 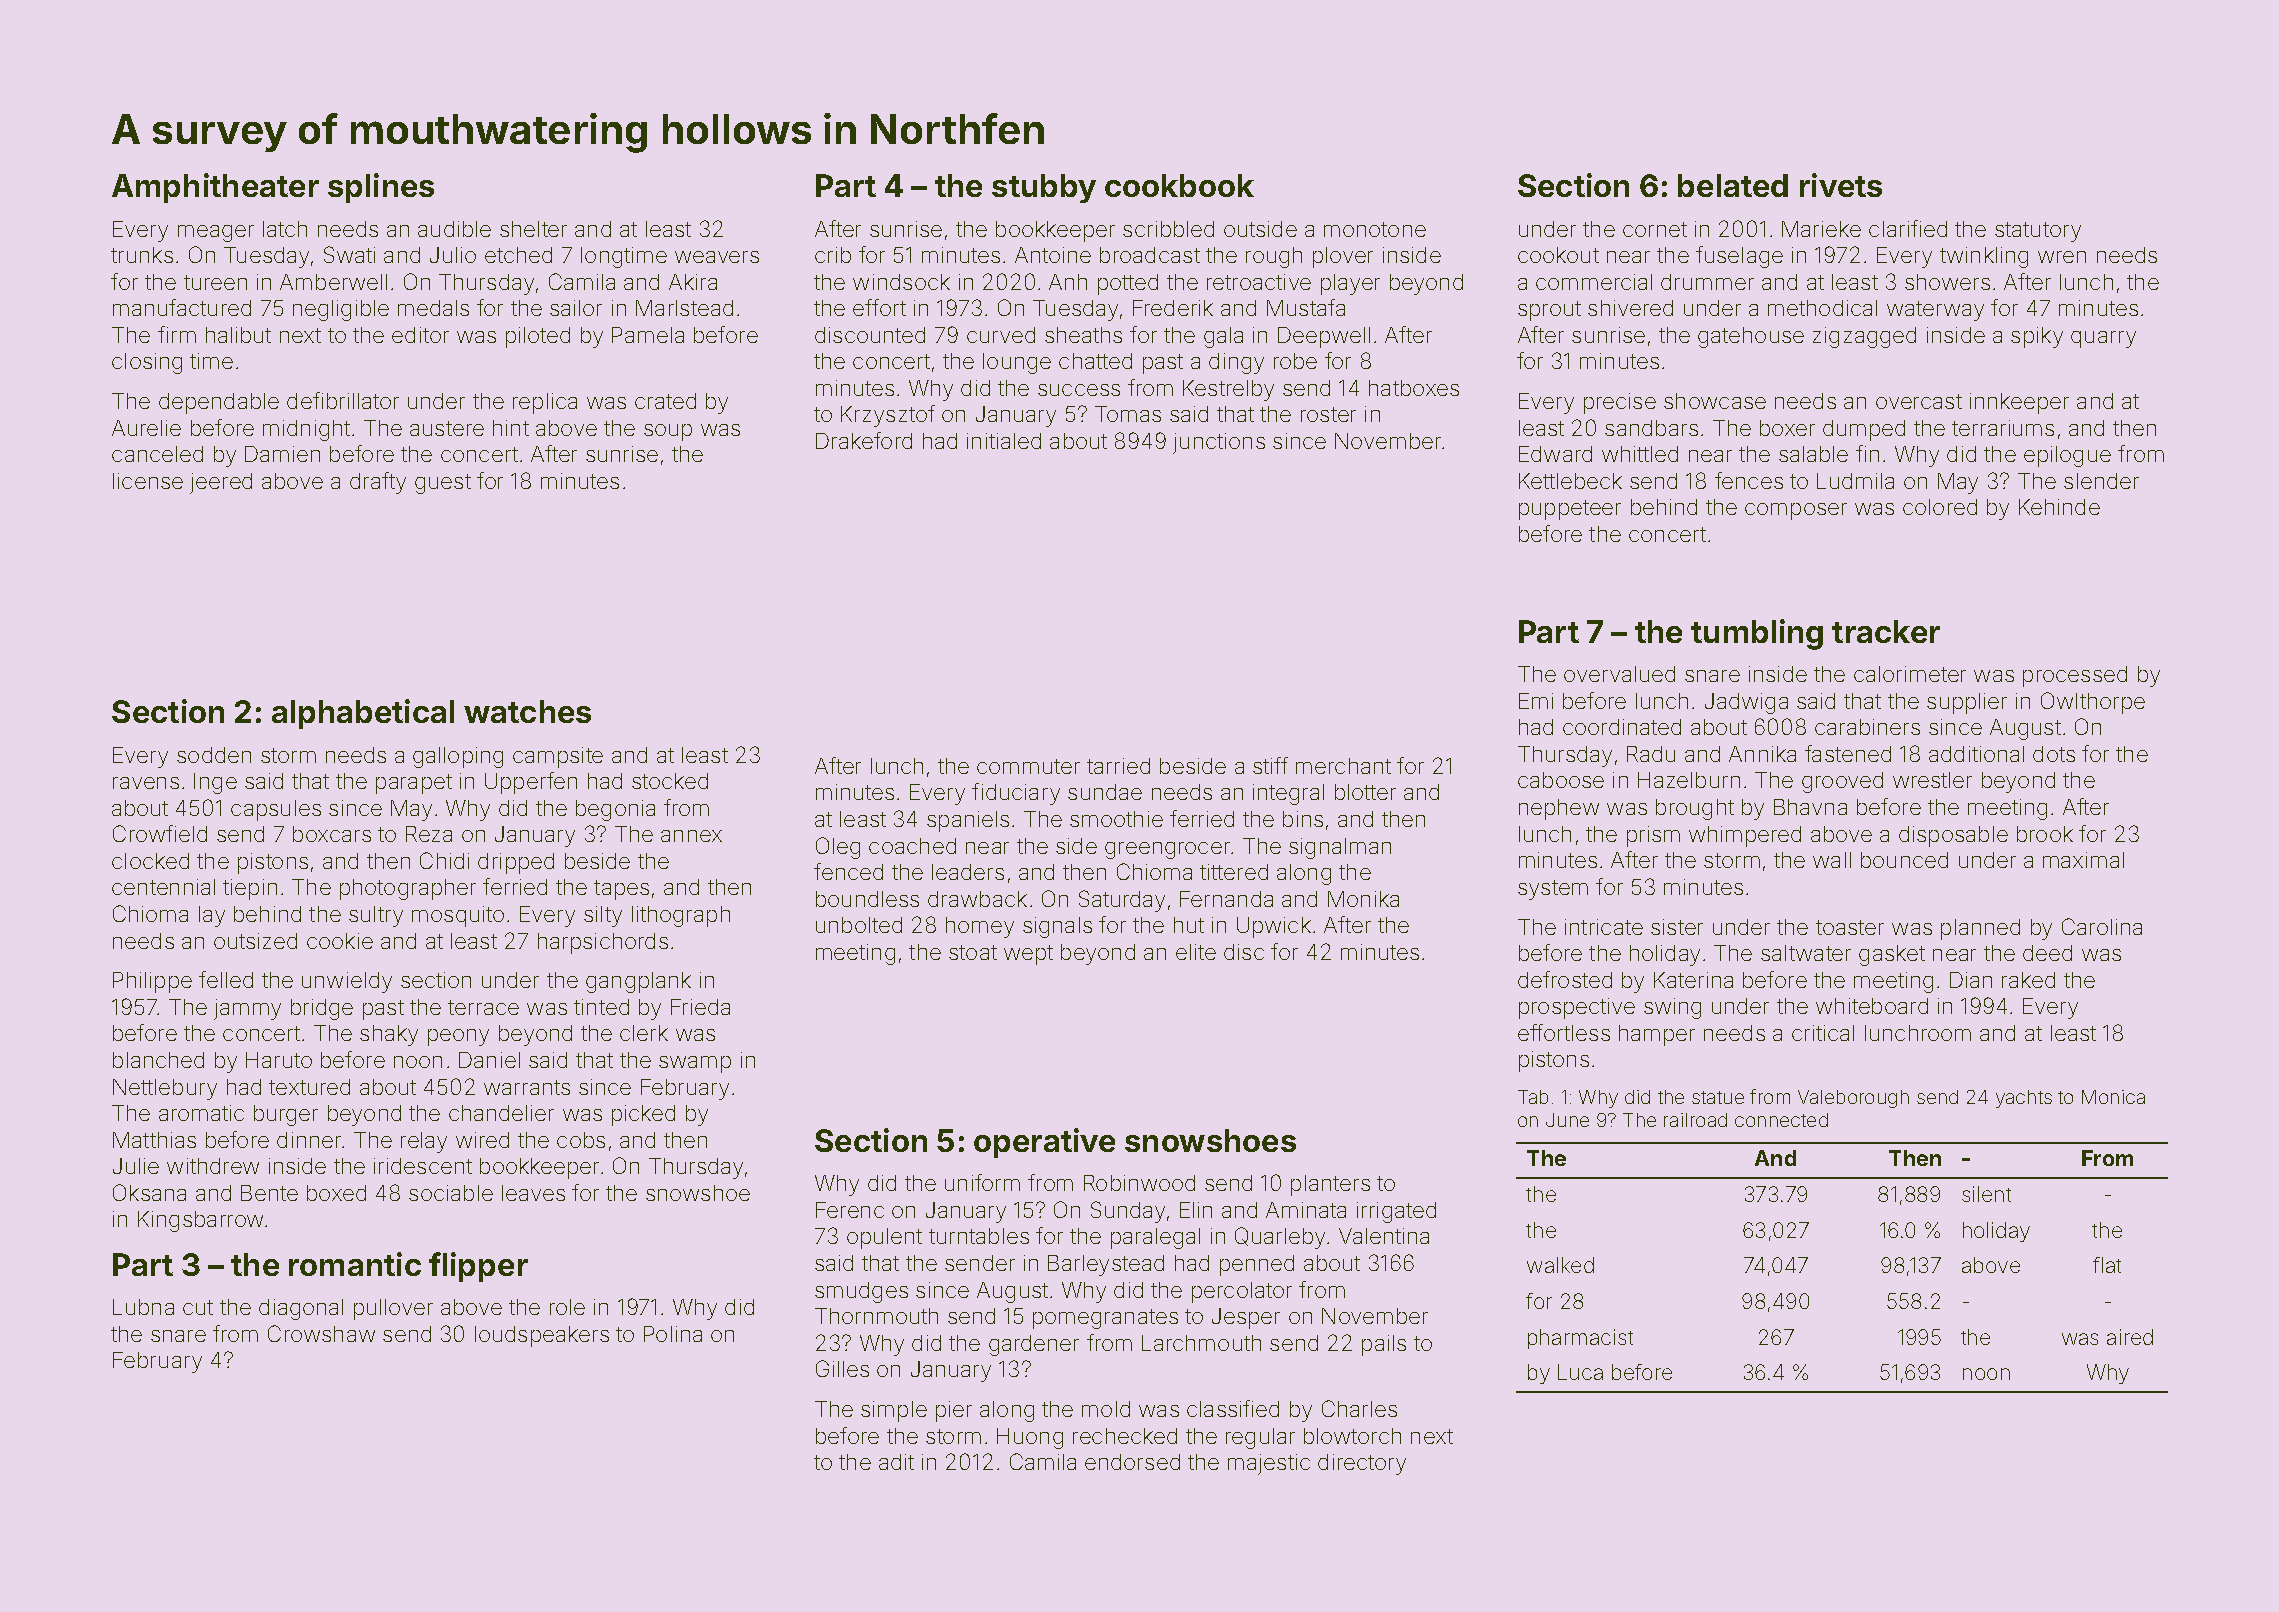 What do you see at coordinates (1536, 701) in the page?
I see `Emi` at bounding box center [1536, 701].
